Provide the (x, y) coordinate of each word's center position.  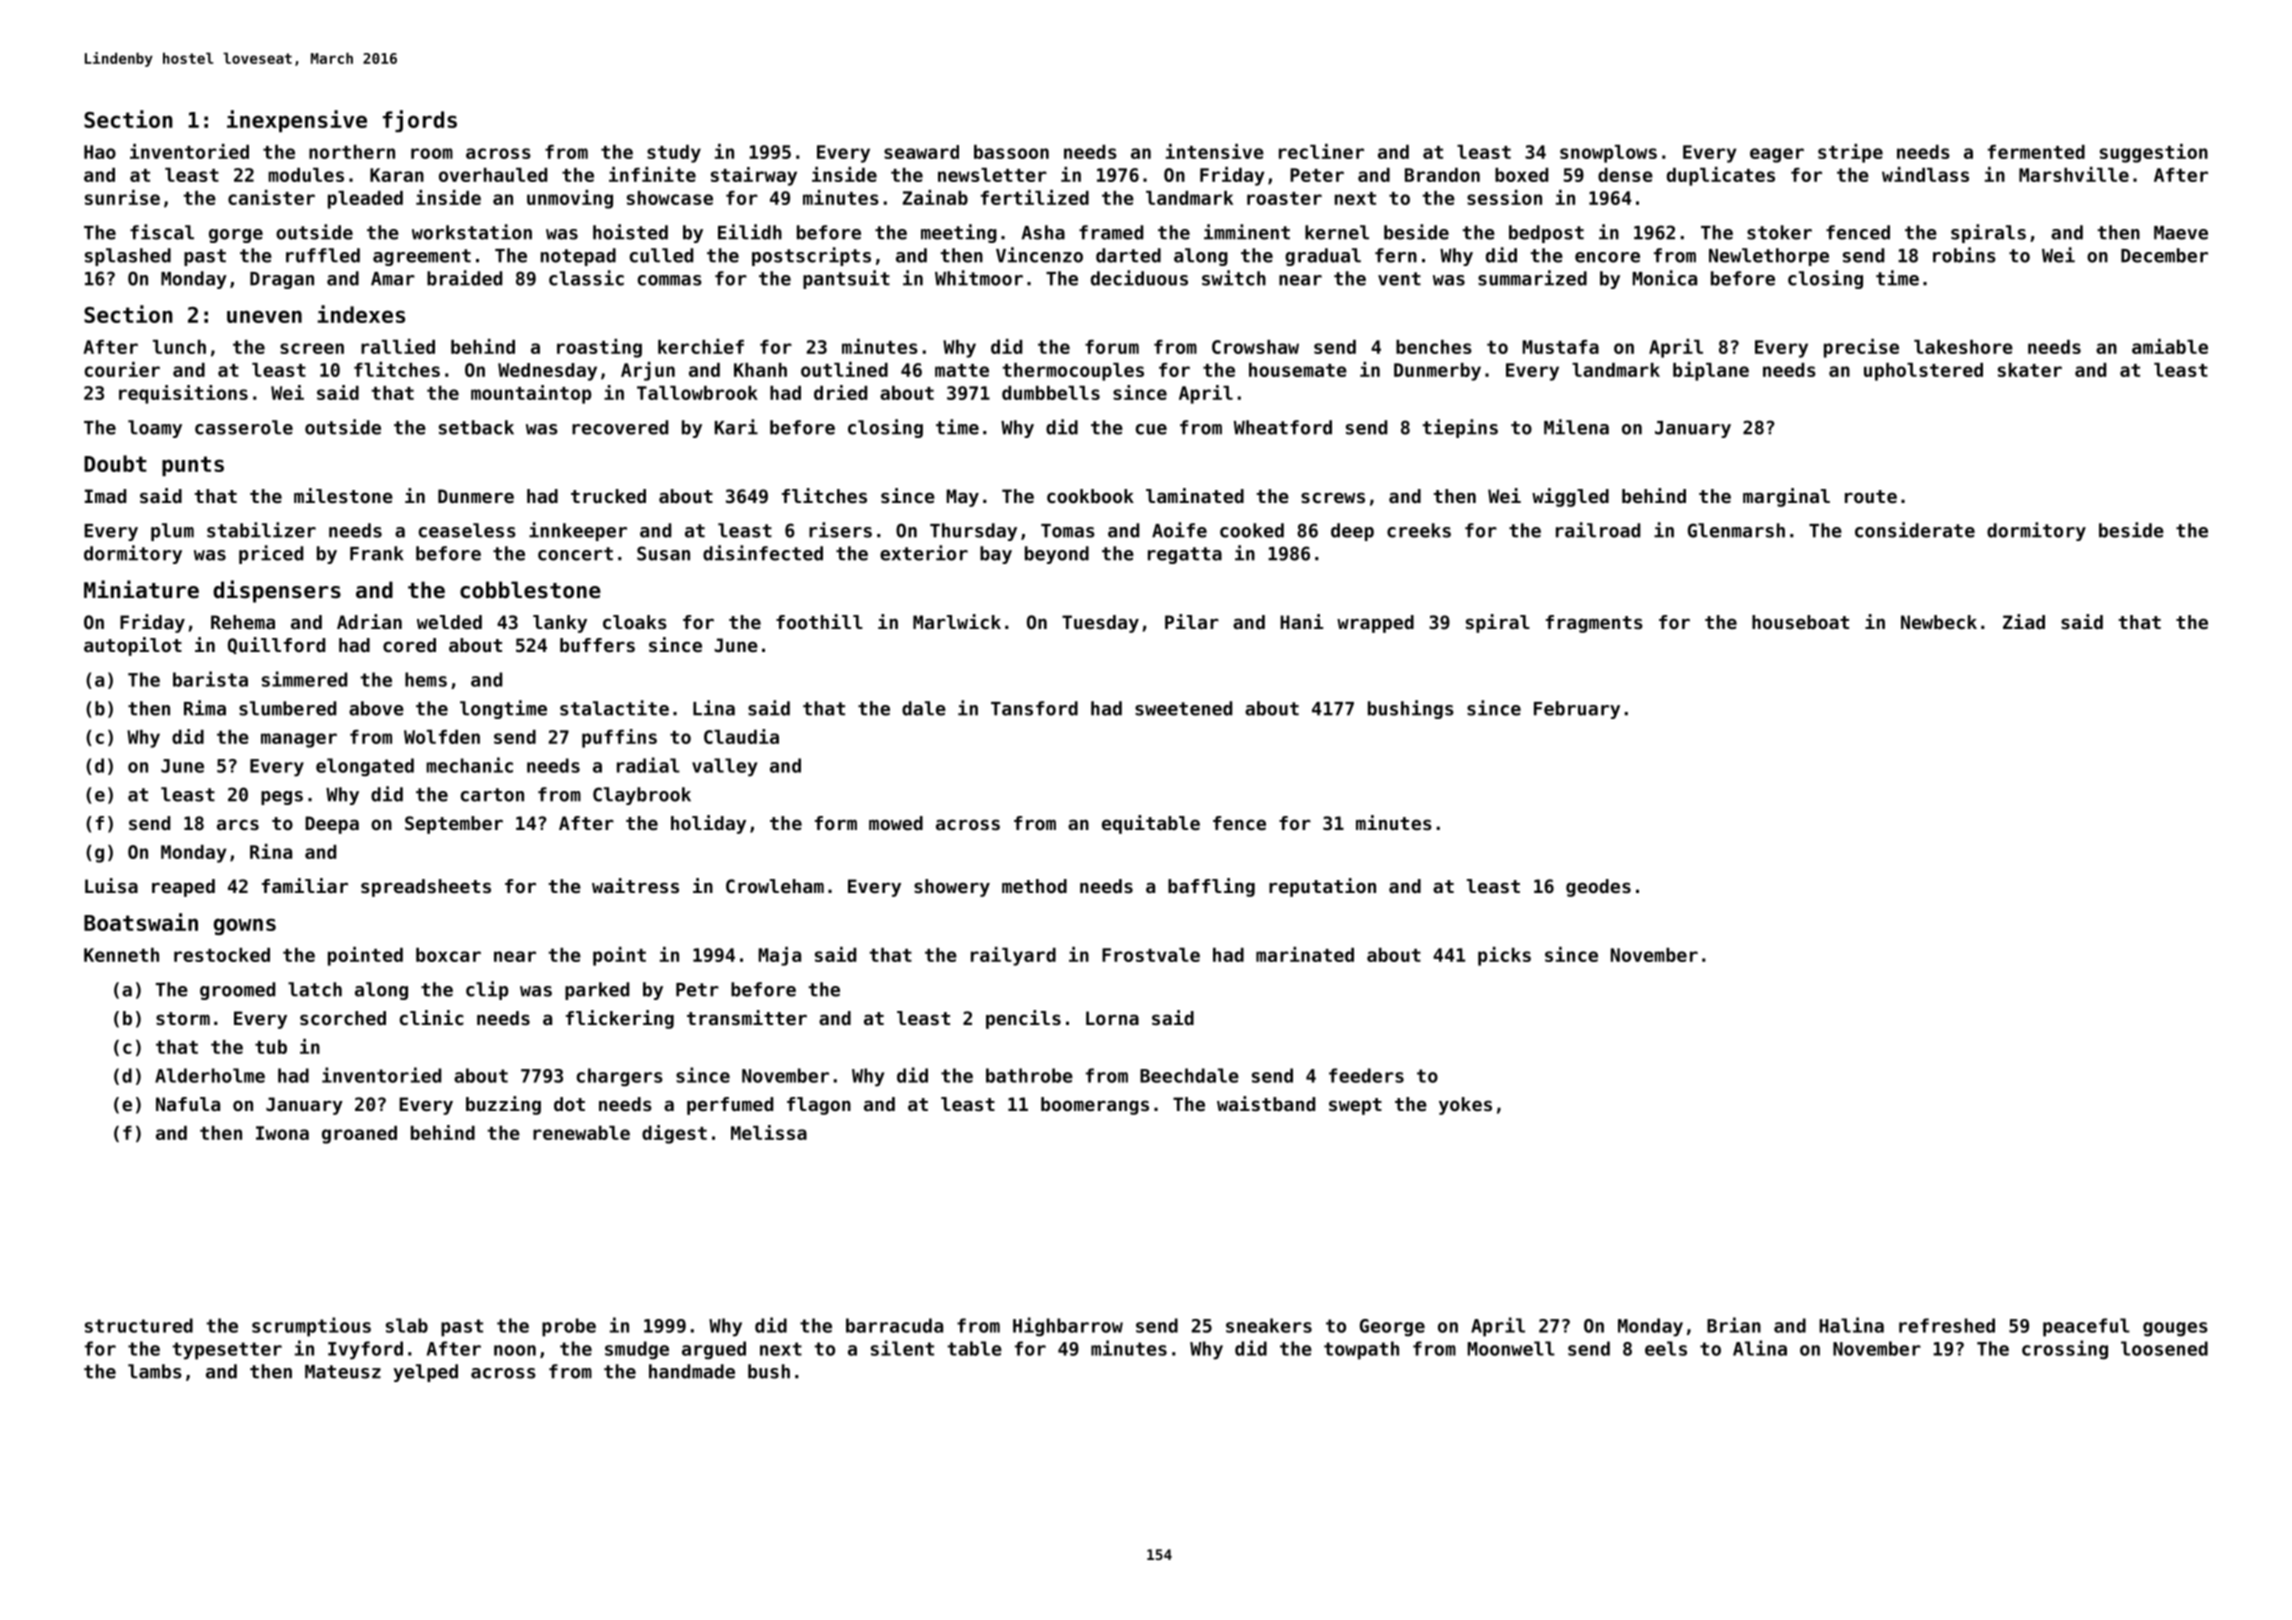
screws (1333, 498)
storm (183, 1019)
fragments (1594, 624)
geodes (1598, 888)
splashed (128, 257)
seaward (921, 152)
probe (569, 1327)
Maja (780, 956)
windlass (1925, 174)
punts (193, 466)
